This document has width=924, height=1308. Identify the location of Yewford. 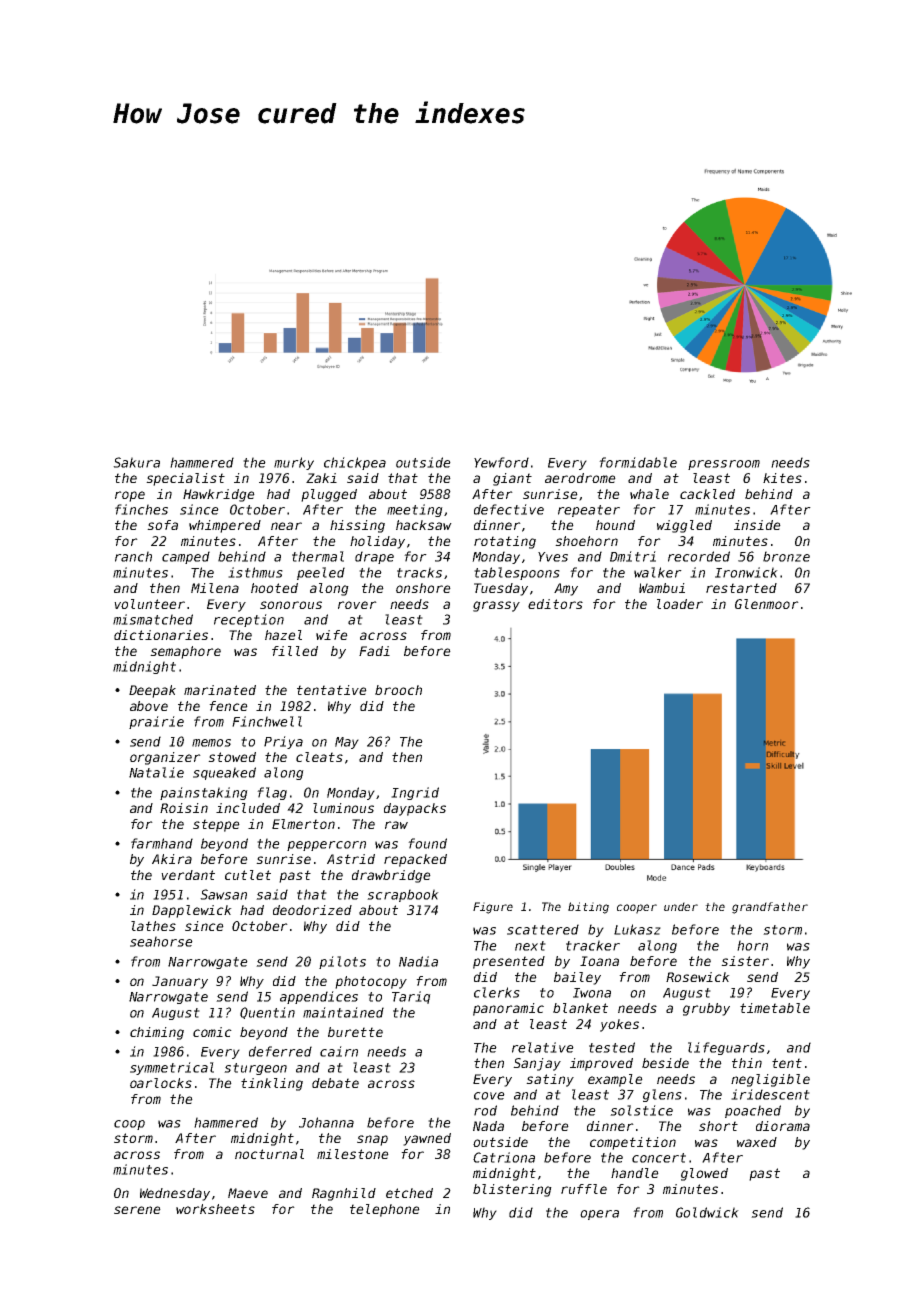
(501, 462).
